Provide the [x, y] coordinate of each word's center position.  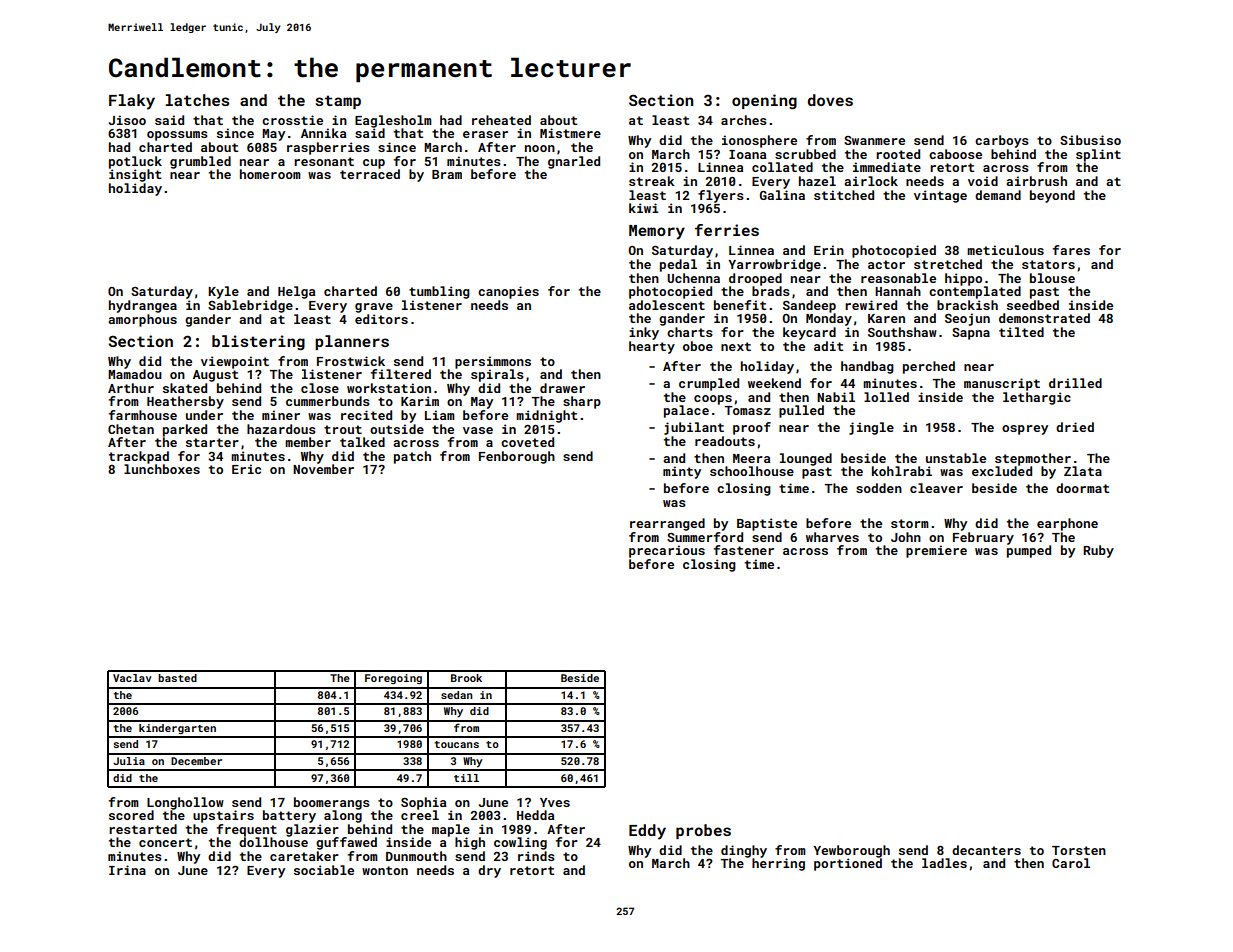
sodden [879, 488]
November [323, 469]
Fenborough [517, 457]
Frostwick [351, 361]
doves [830, 100]
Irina [127, 870]
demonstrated [1044, 318]
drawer [562, 388]
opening [764, 102]
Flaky [132, 102]
